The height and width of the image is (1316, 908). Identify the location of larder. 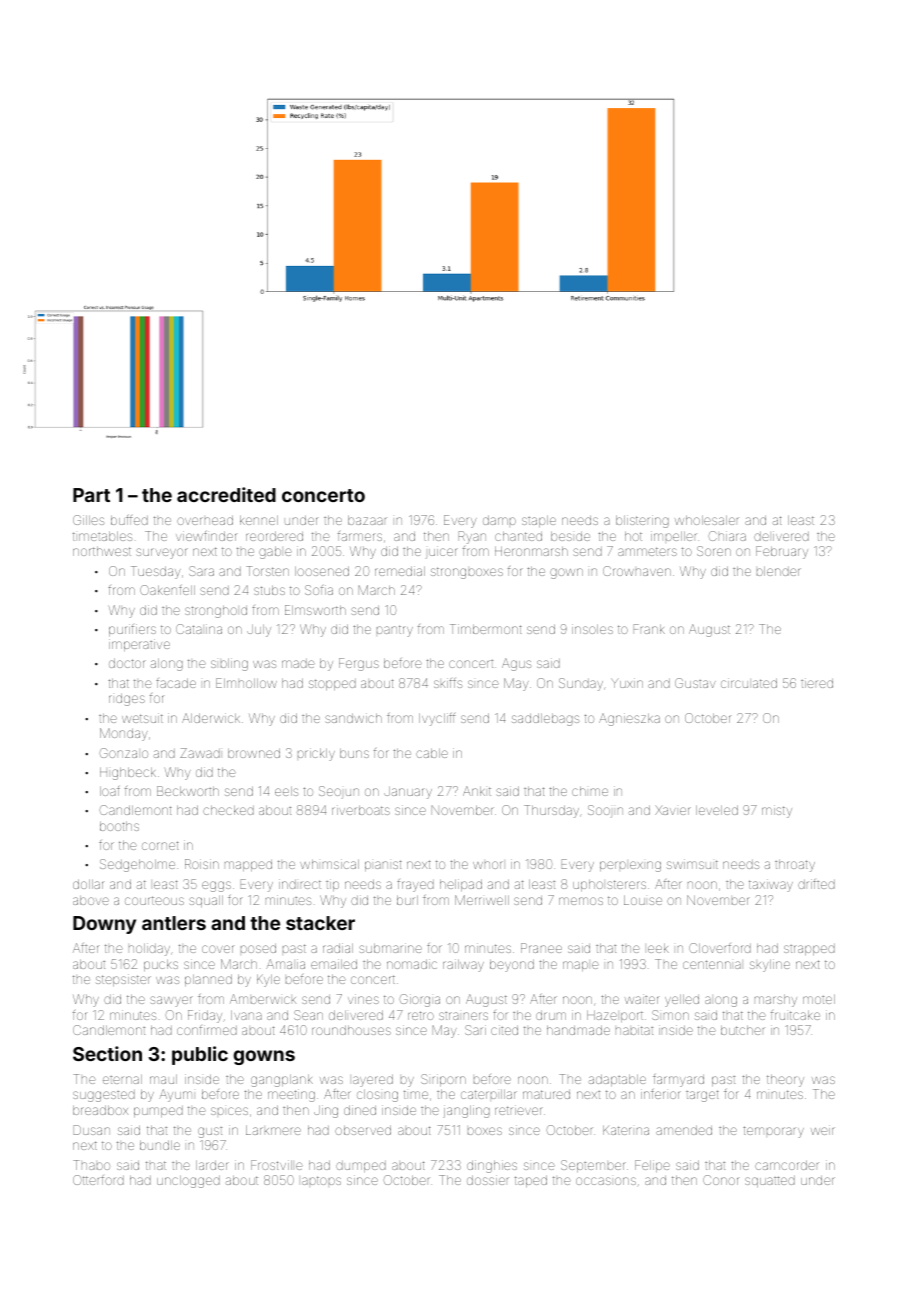
(212, 1165).
